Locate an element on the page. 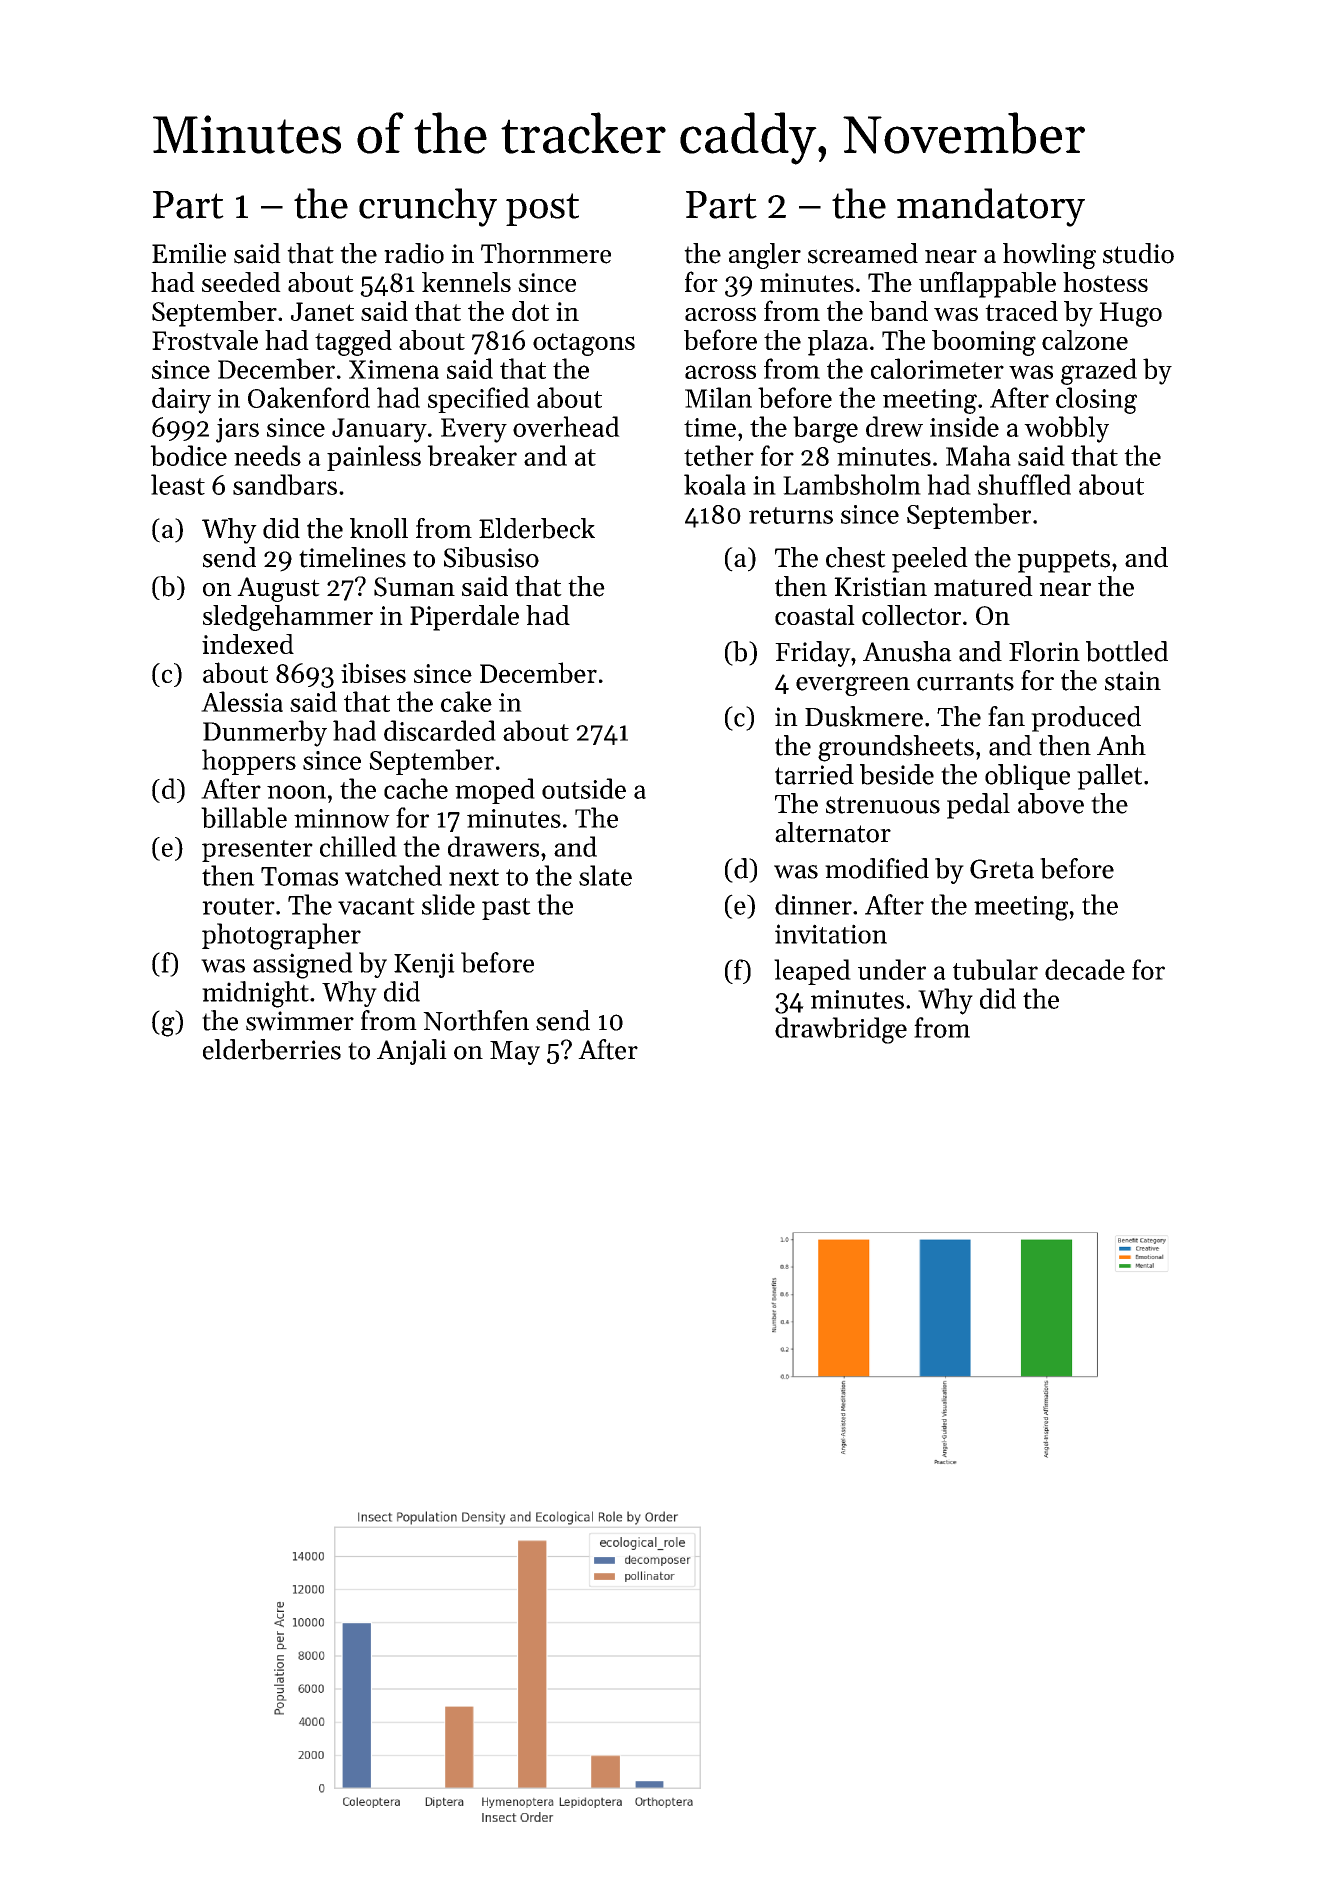 The width and height of the document is (1334, 1886). Oakenford is located at coordinates (309, 397).
